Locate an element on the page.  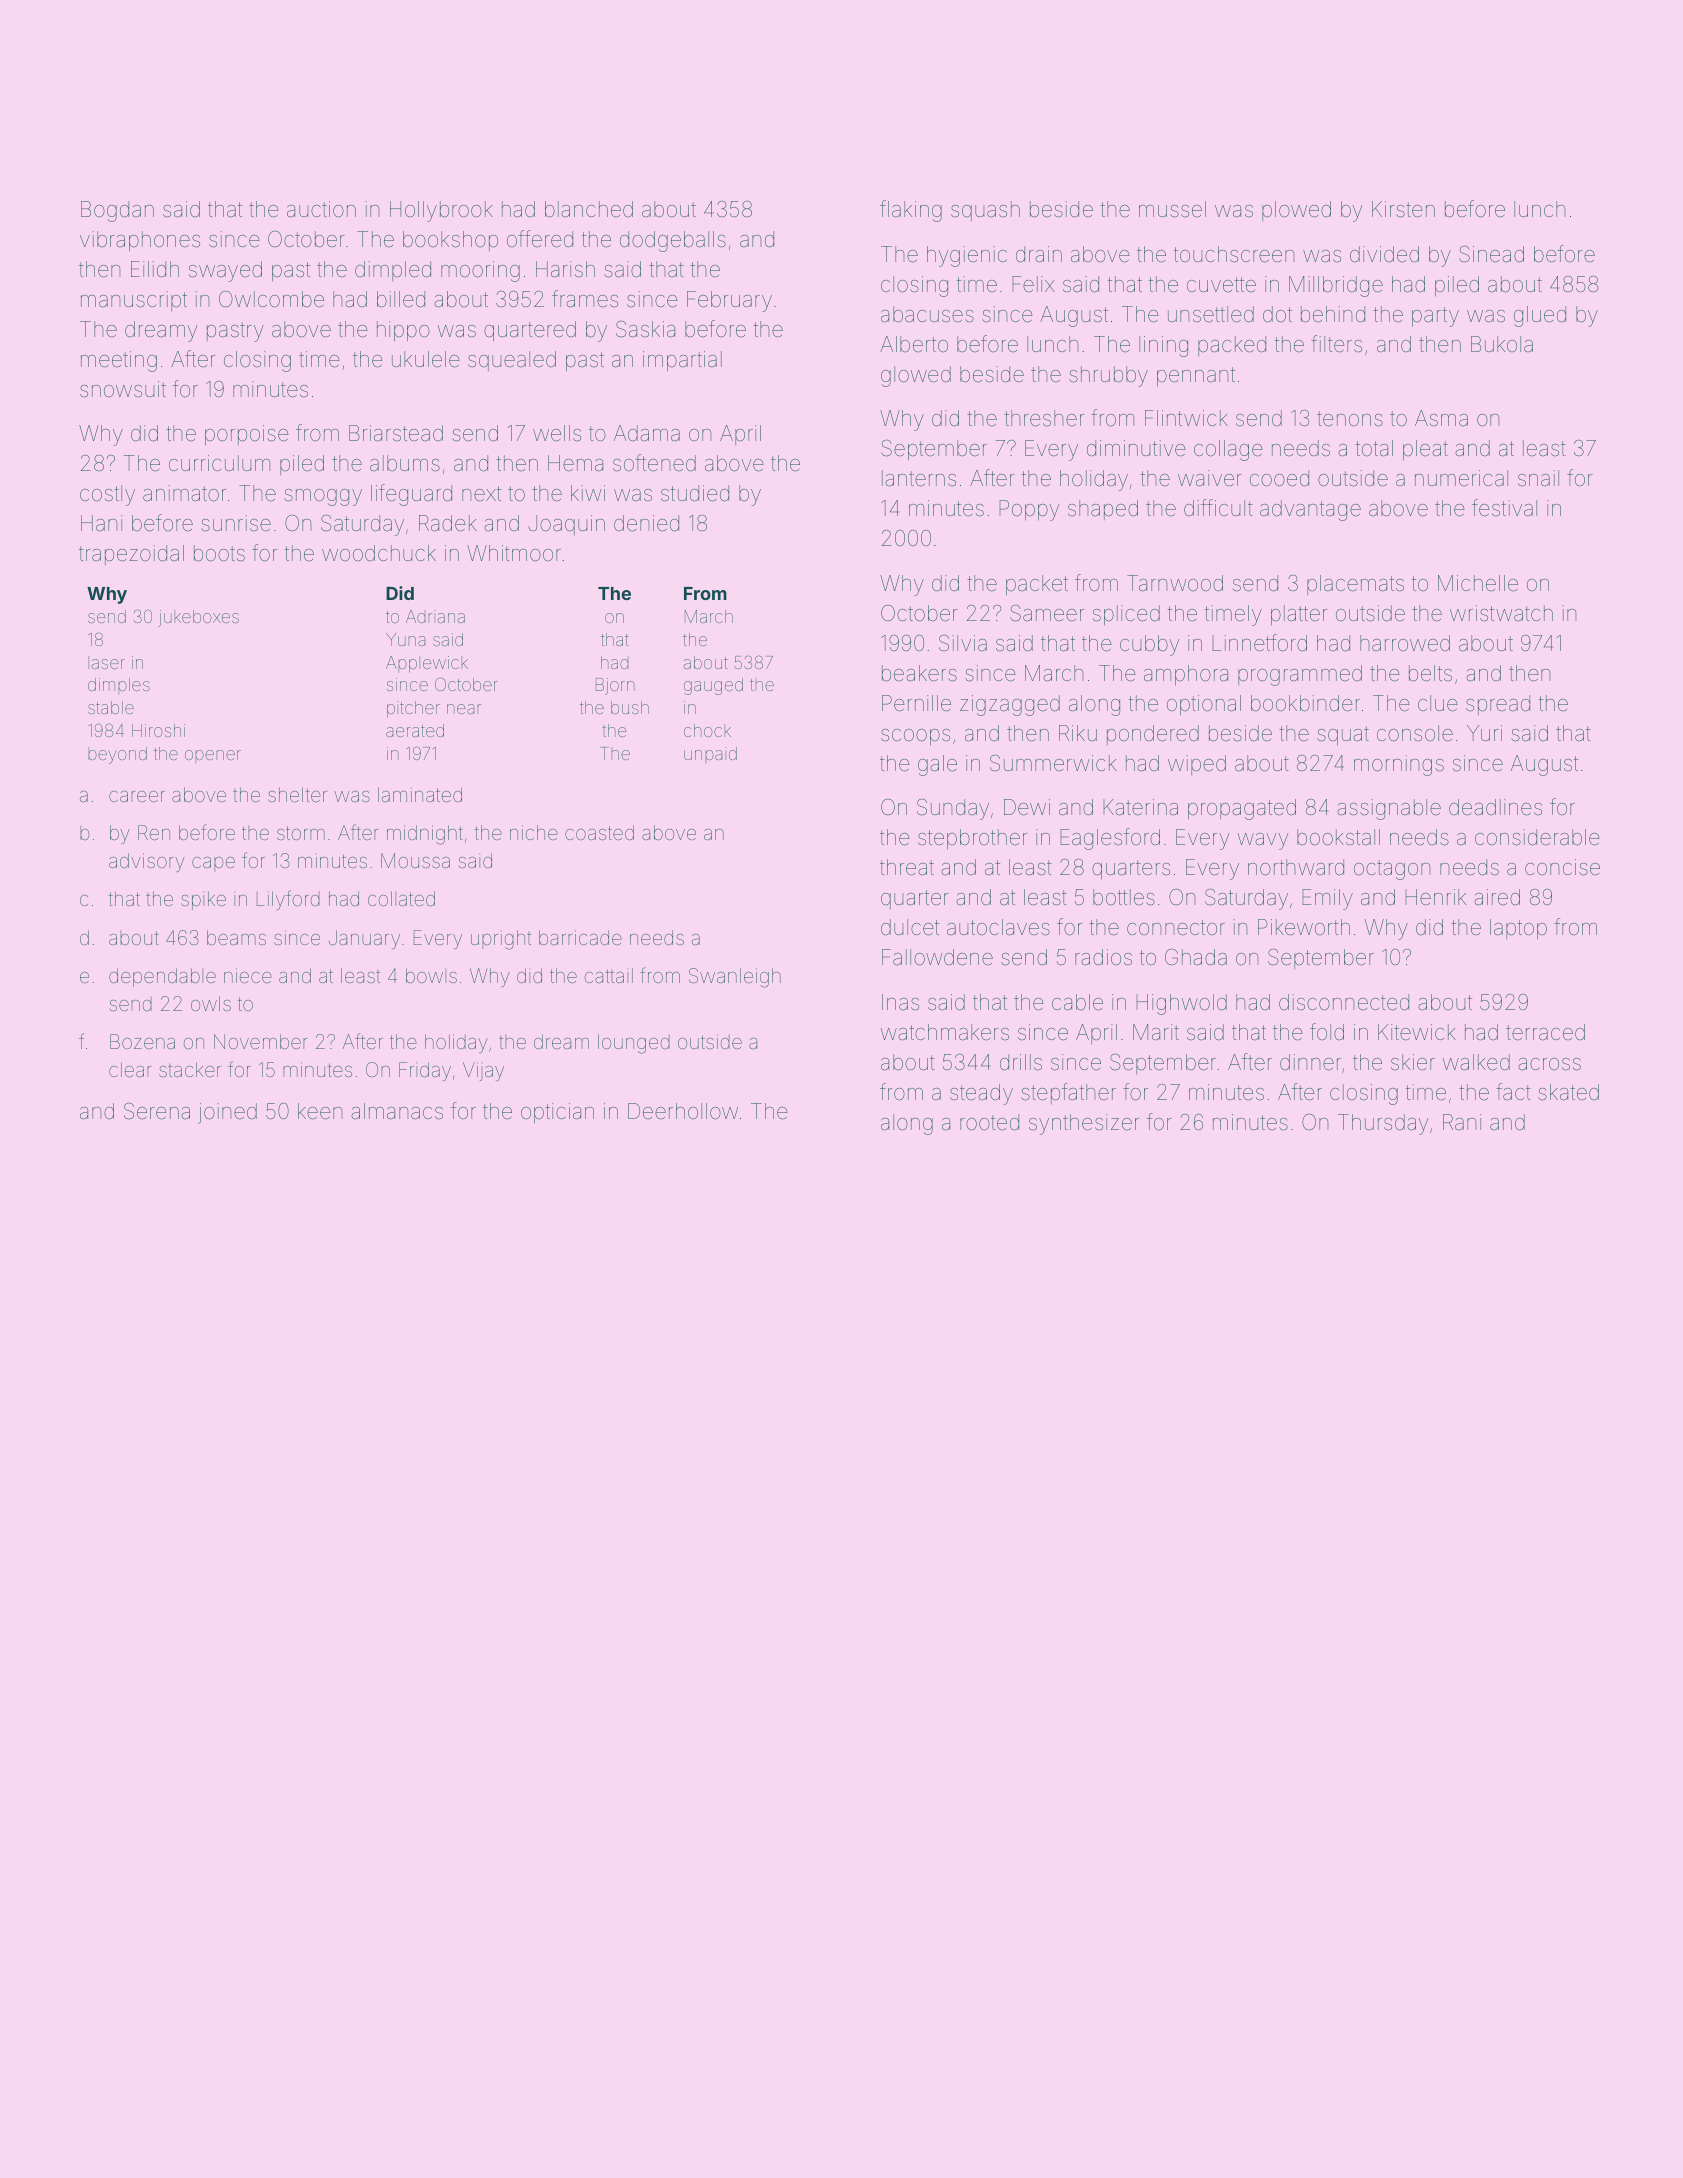
spread is located at coordinates (1498, 705).
